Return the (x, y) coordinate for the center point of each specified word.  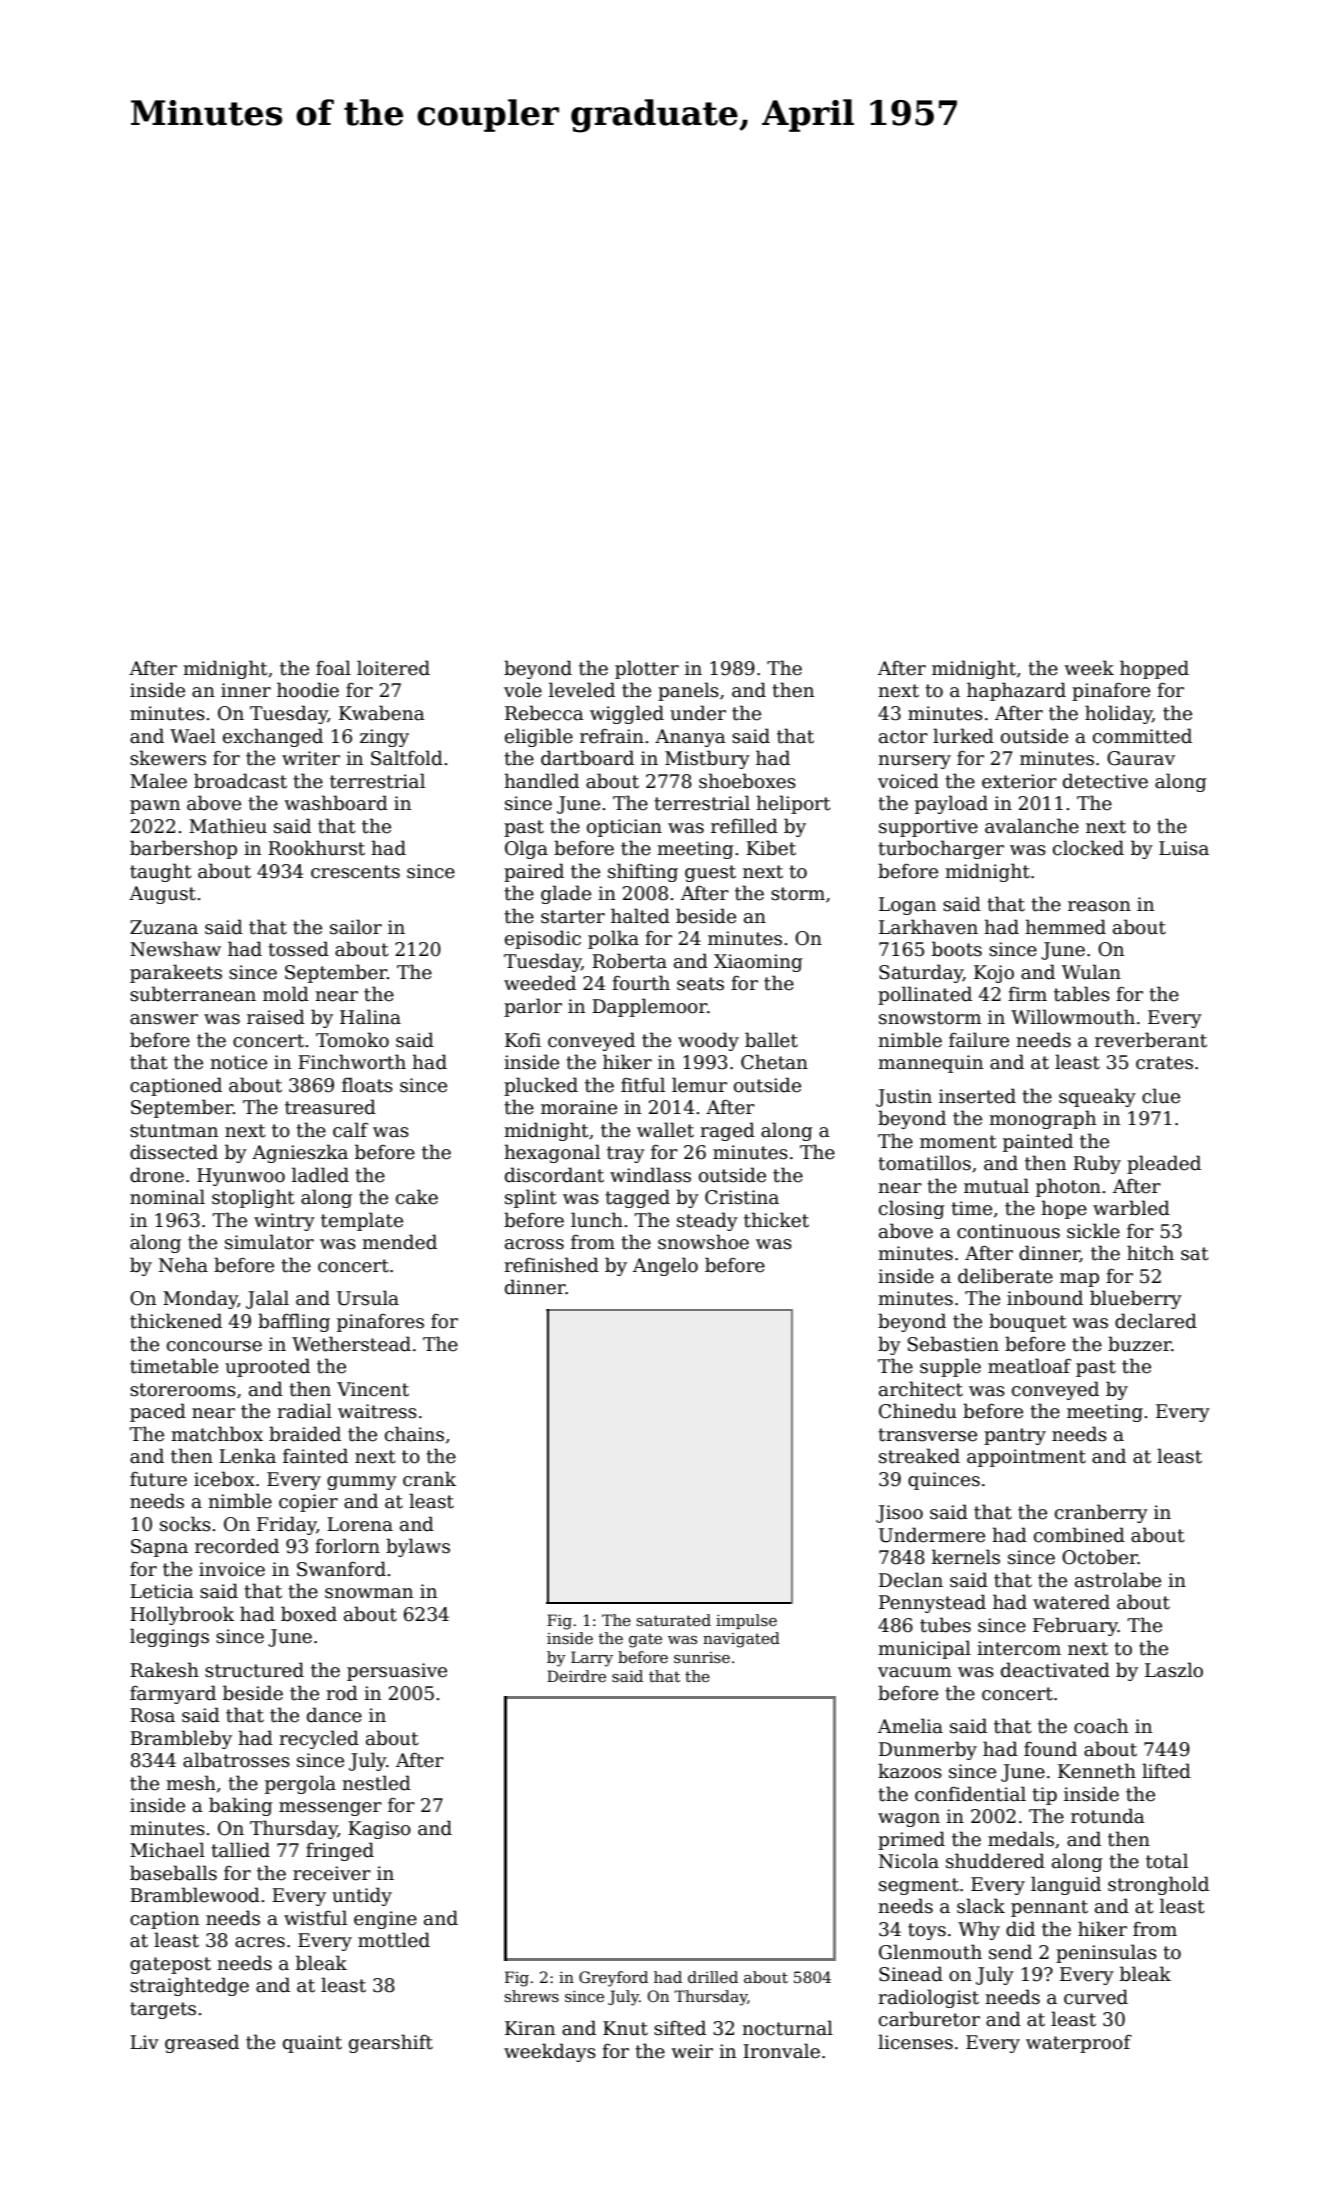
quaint (312, 2044)
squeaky (1097, 1097)
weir (692, 2051)
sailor (356, 927)
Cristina (742, 1197)
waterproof (1079, 2044)
